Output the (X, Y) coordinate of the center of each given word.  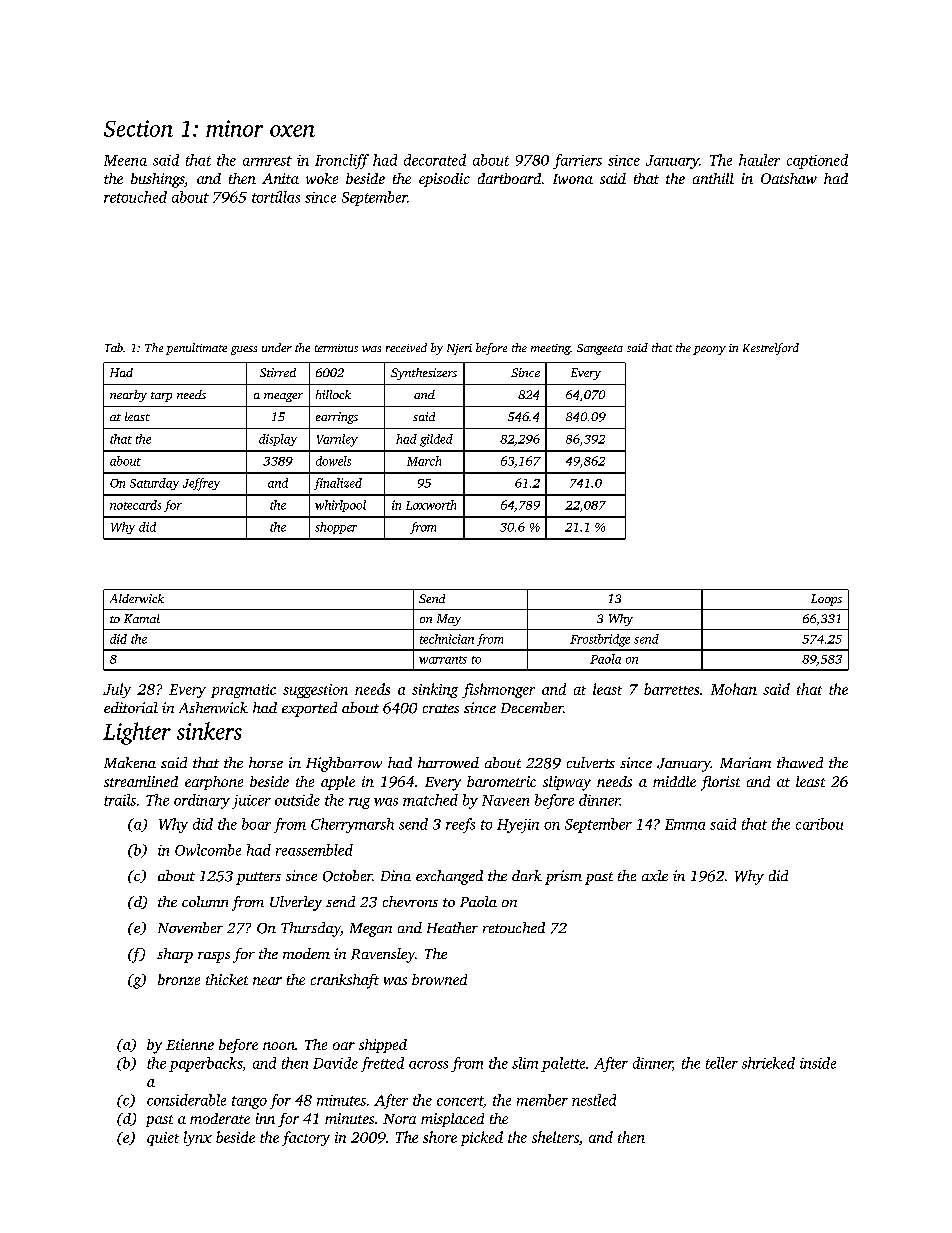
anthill (713, 178)
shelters (555, 1137)
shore (440, 1137)
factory (306, 1138)
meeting (550, 349)
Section (138, 128)
